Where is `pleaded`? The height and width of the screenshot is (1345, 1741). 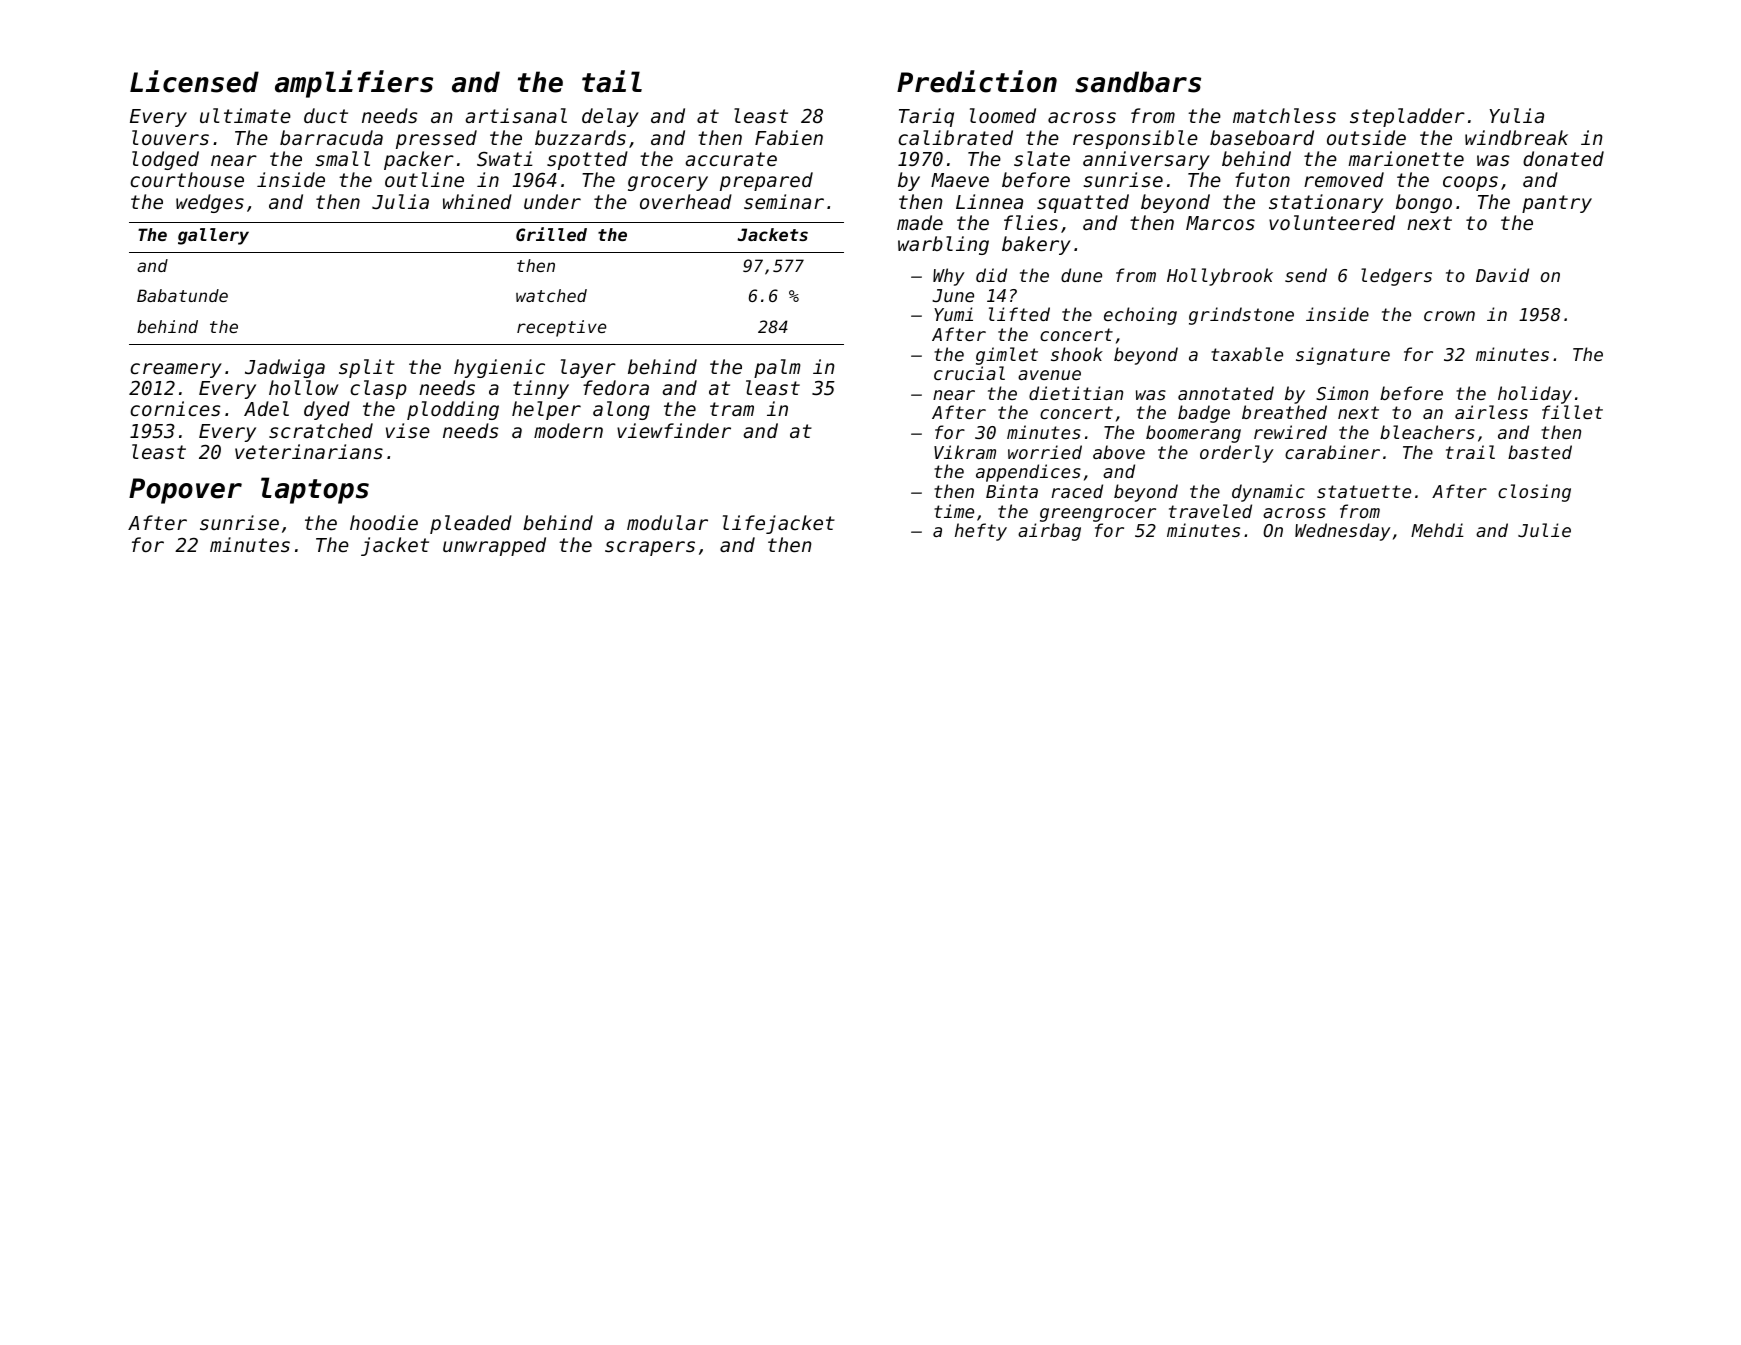
pleaded is located at coordinates (471, 524).
